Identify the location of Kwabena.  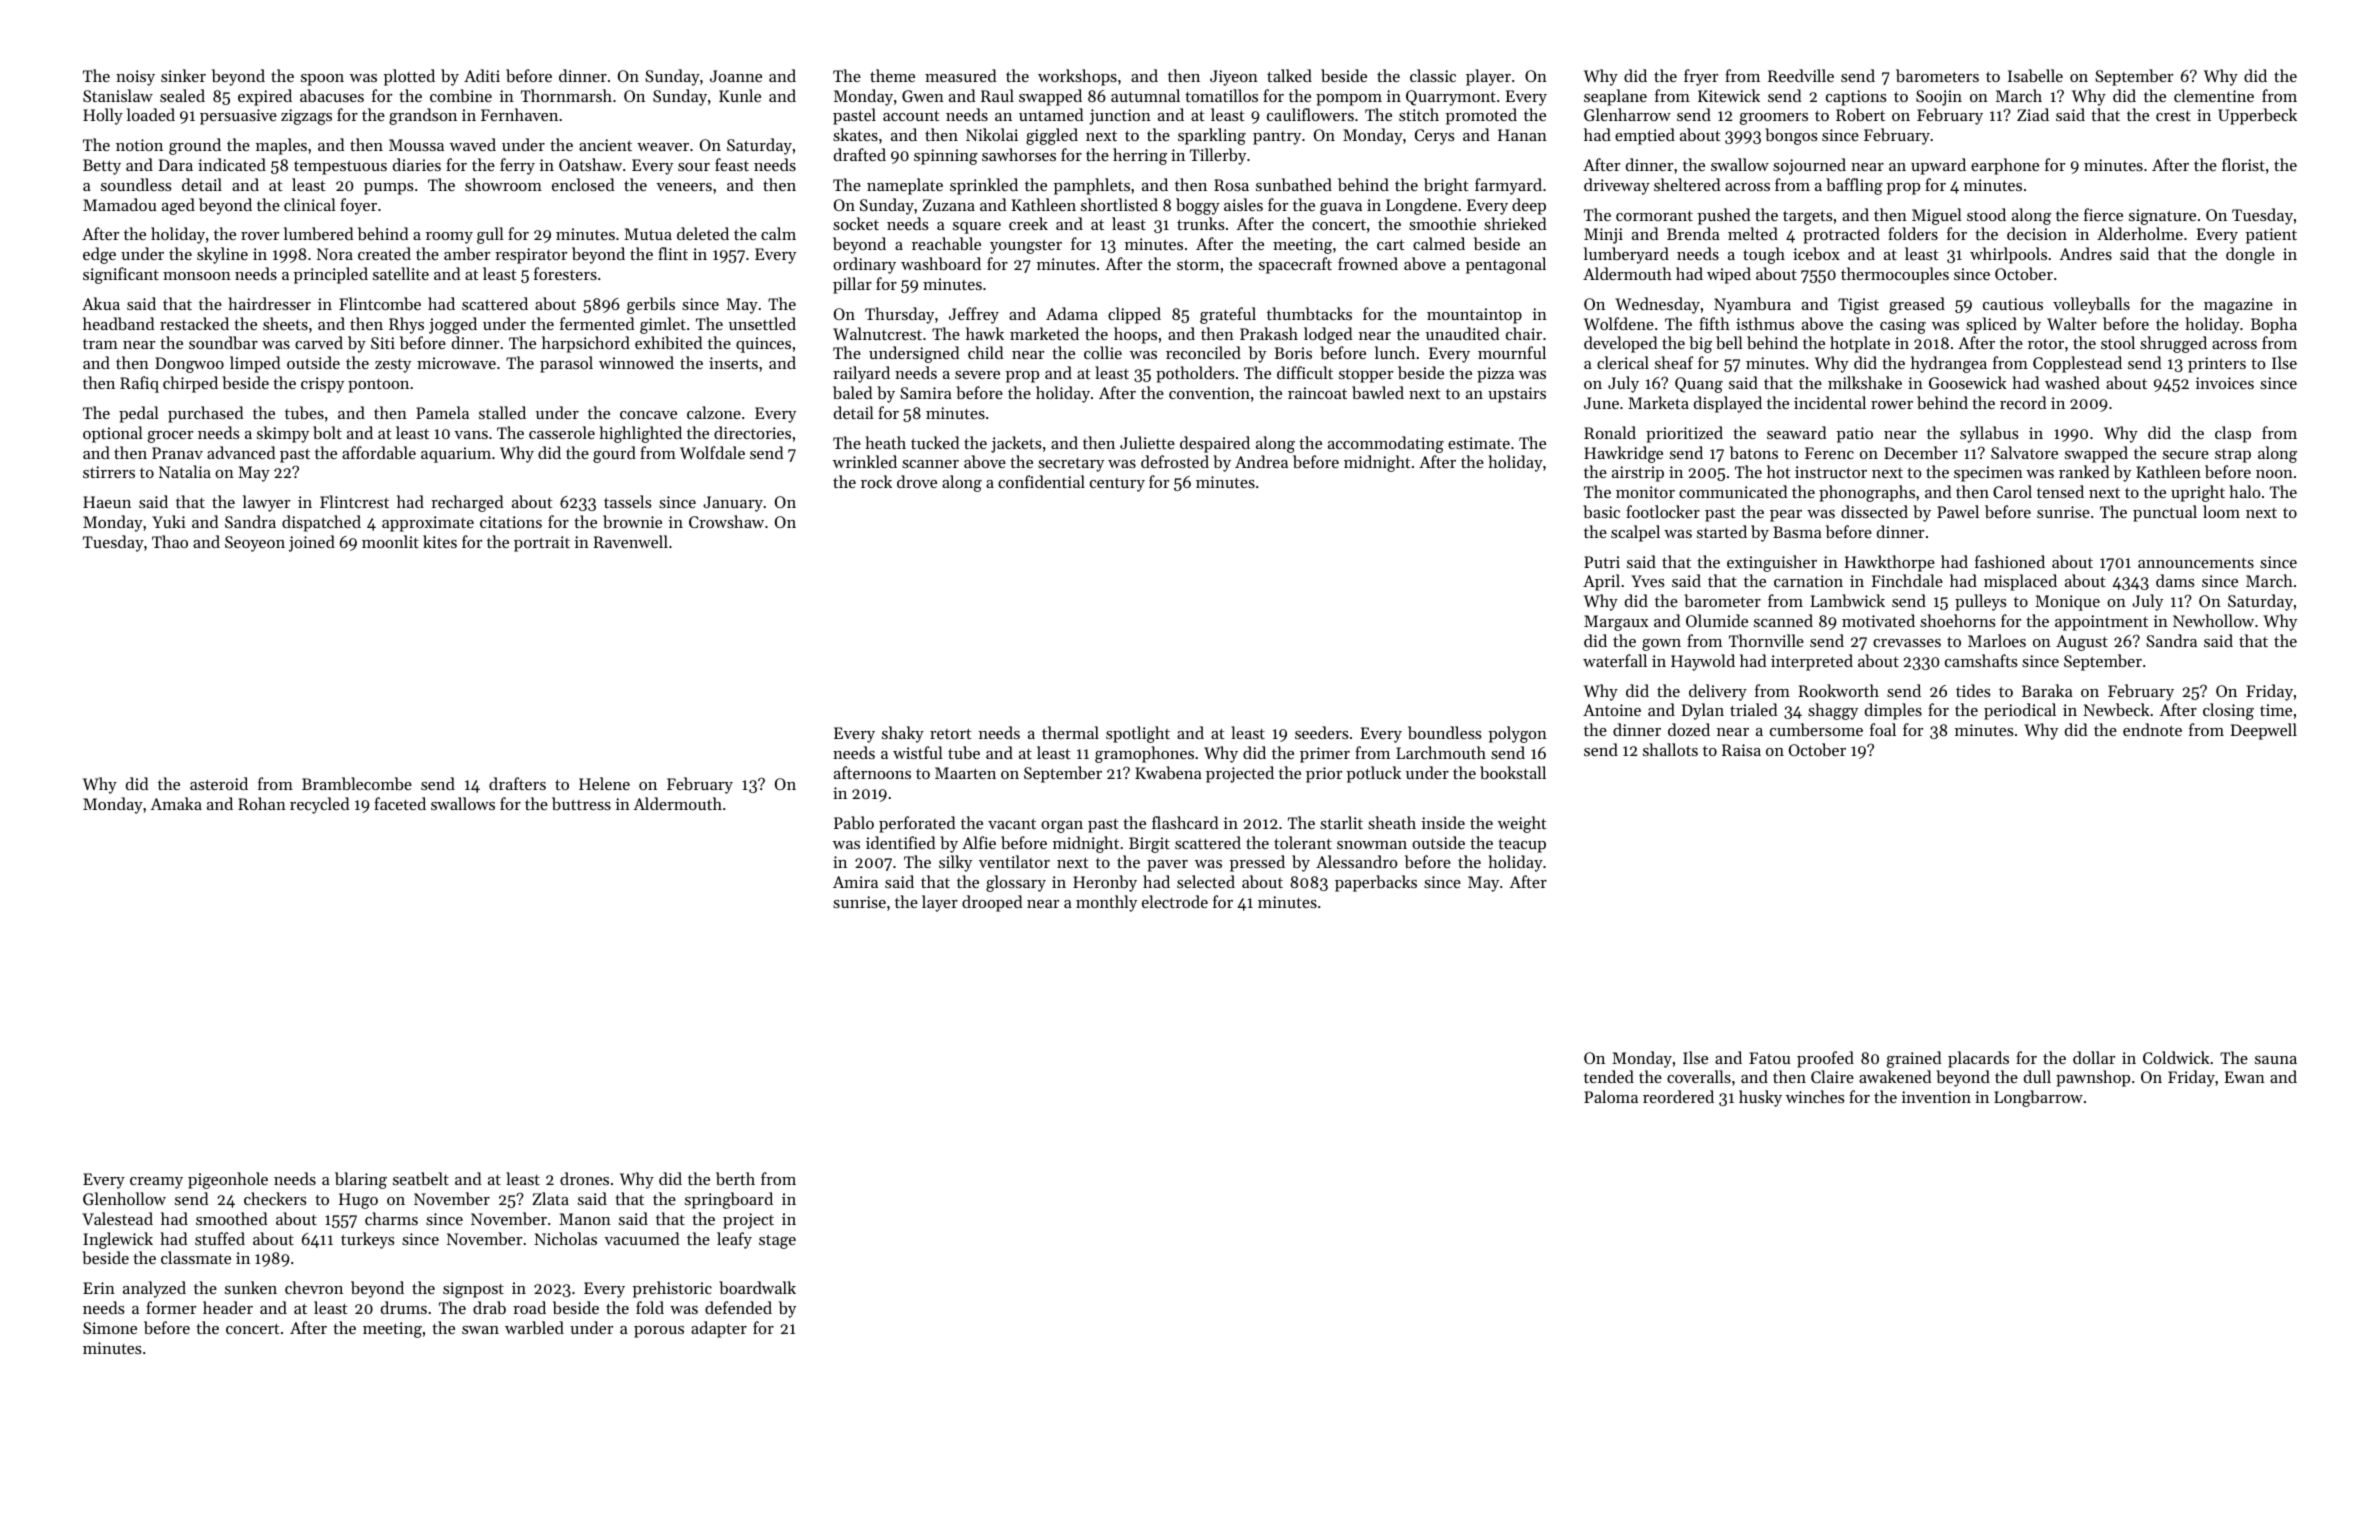
(1168, 772).
